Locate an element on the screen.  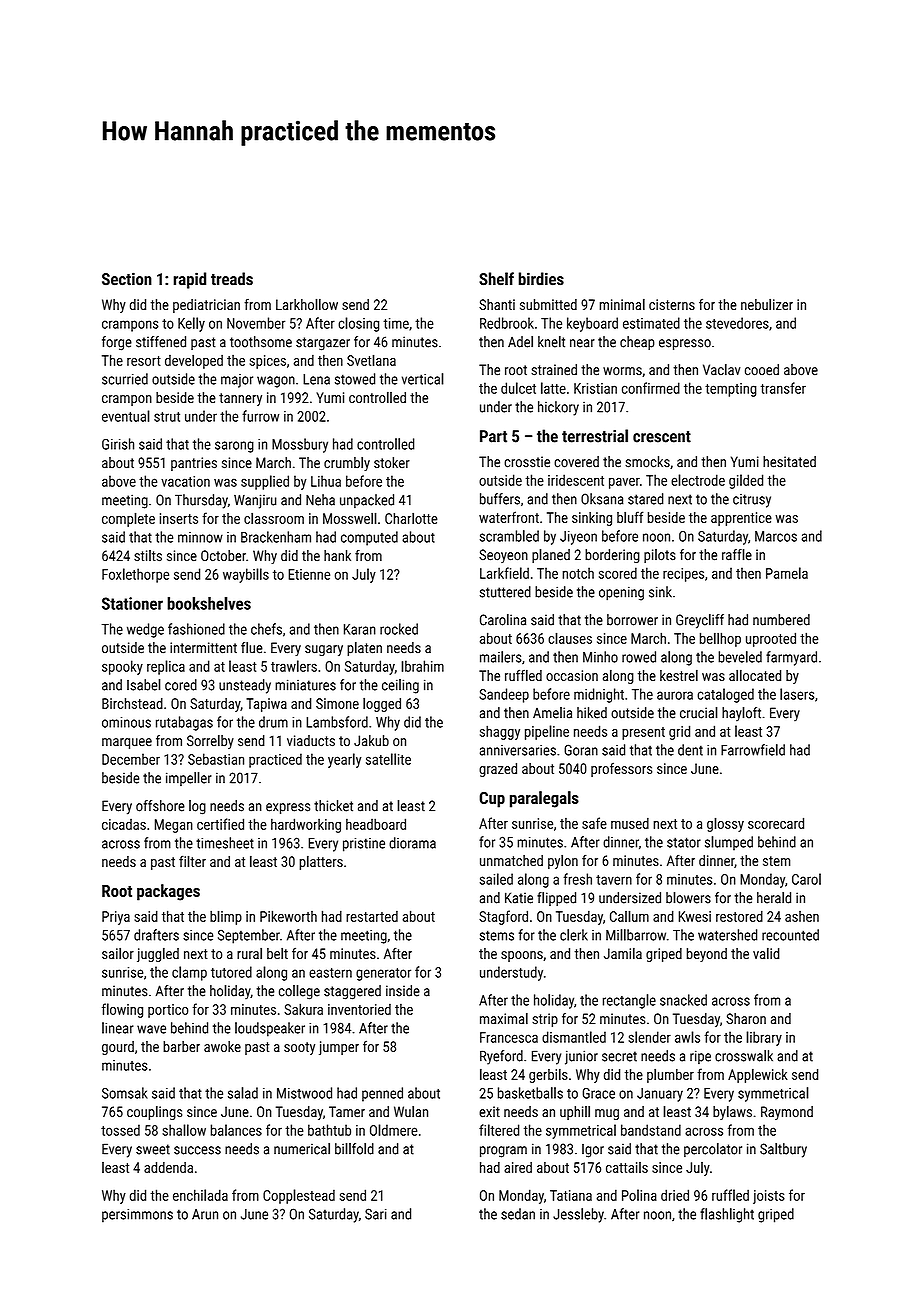
Sandeep is located at coordinates (504, 695).
